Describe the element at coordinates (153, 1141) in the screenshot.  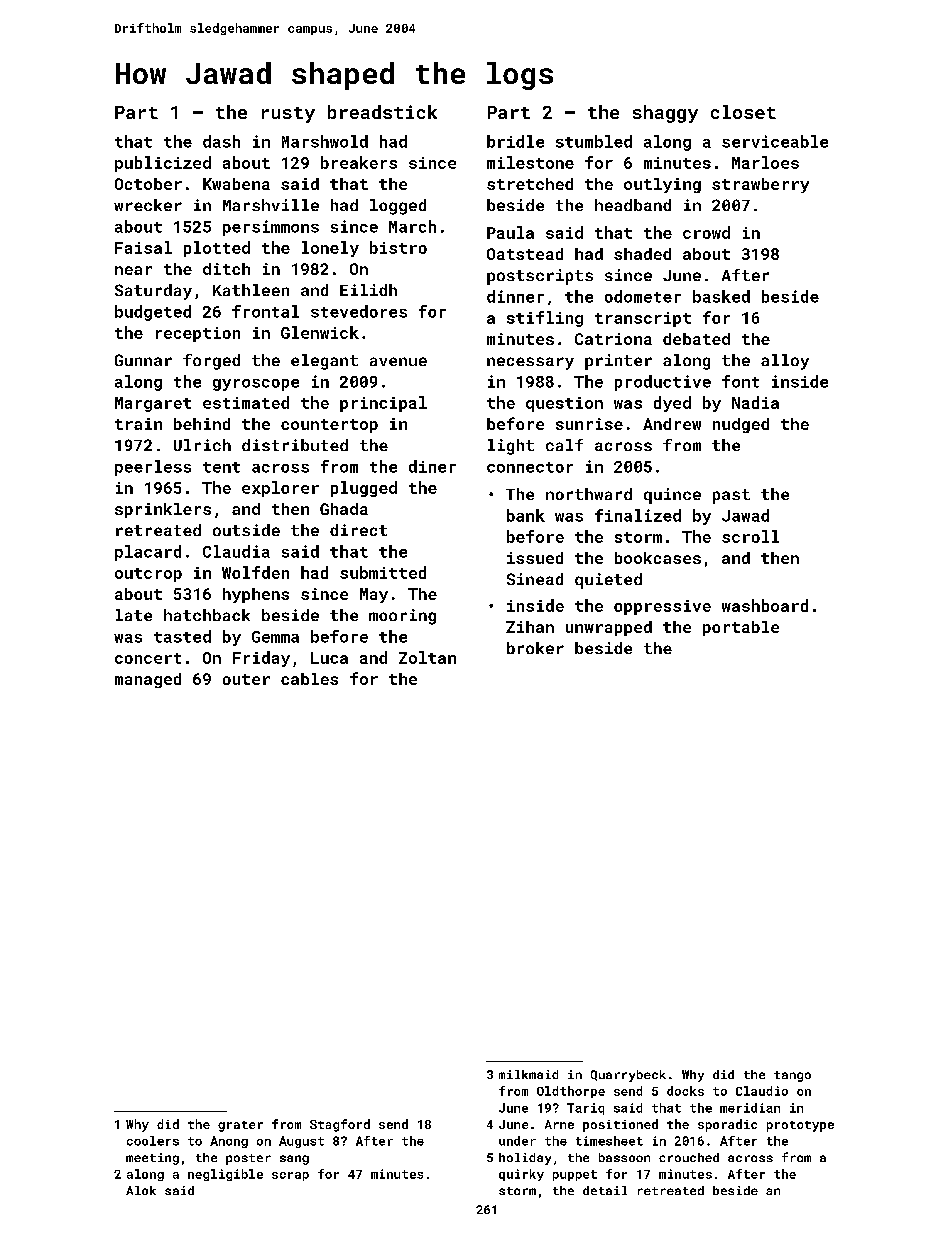
I see `coolers` at that location.
